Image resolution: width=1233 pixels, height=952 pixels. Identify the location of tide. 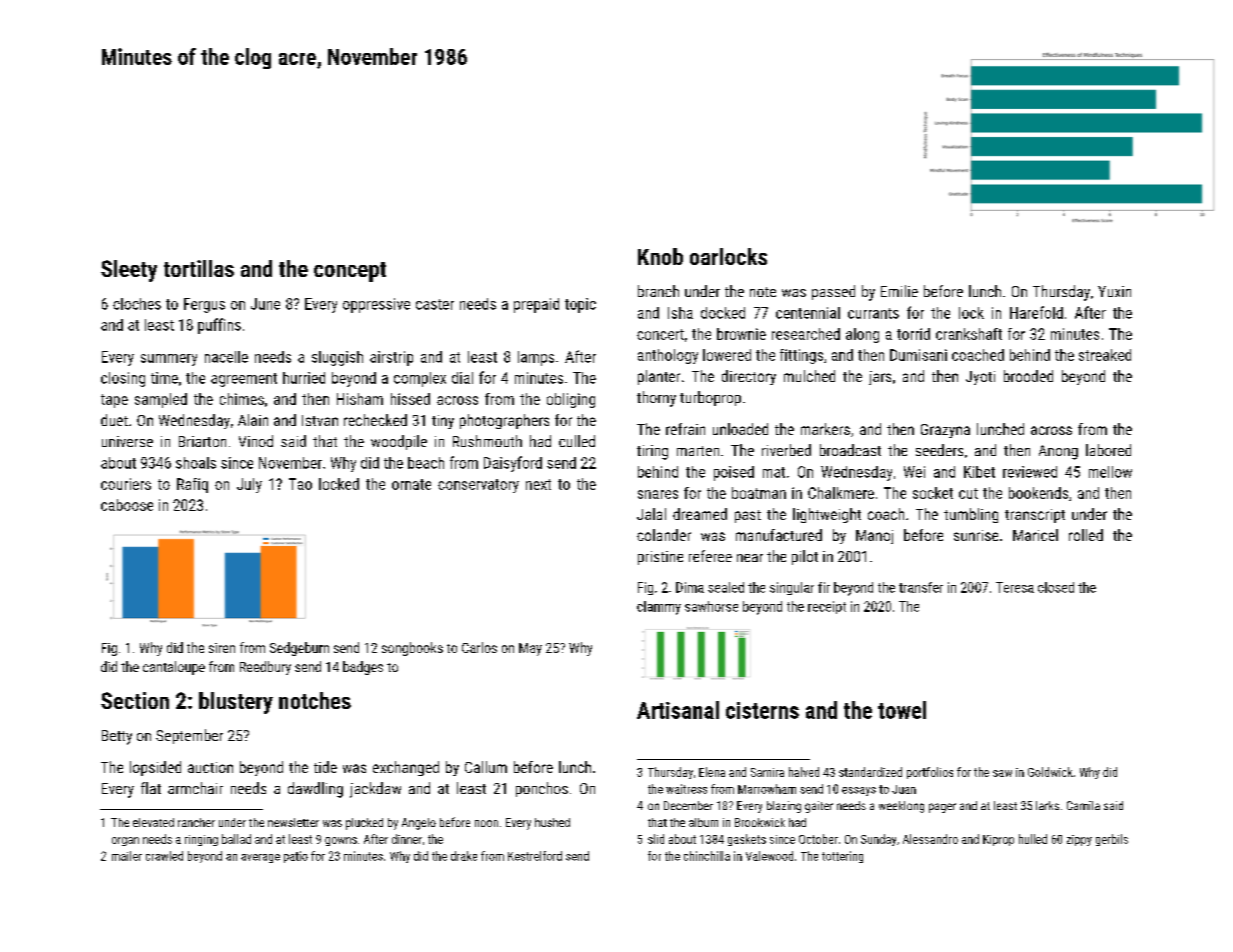
(325, 767).
